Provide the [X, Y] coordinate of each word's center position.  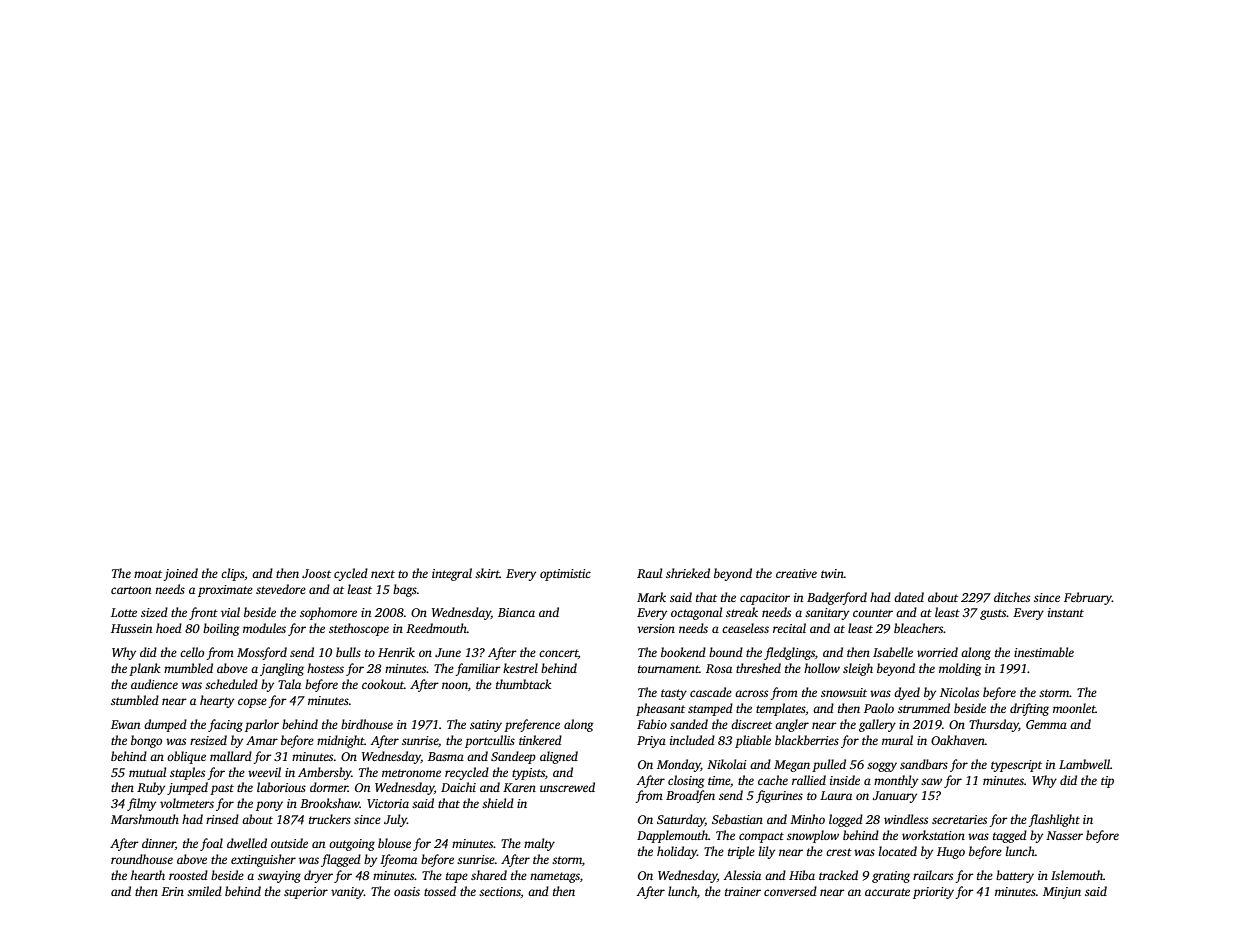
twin [832, 573]
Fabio [652, 724]
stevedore [281, 589]
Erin [172, 891]
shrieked [688, 573]
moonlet [1074, 708]
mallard [231, 756]
